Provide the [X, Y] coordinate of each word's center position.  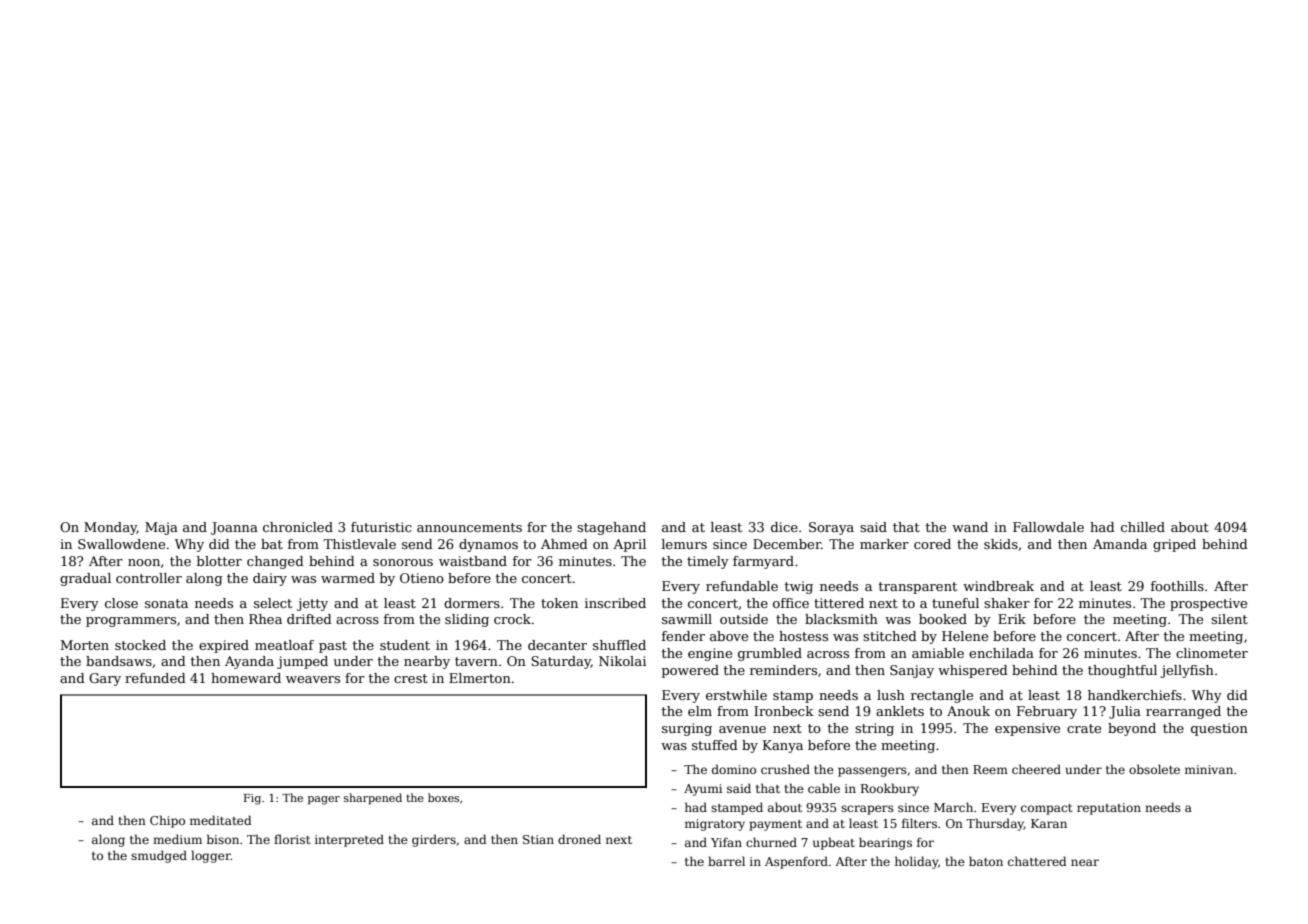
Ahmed [564, 544]
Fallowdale [1048, 527]
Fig [252, 799]
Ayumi [703, 790]
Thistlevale [359, 544]
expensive [1027, 729]
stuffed [715, 745]
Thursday [995, 824]
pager [324, 800]
